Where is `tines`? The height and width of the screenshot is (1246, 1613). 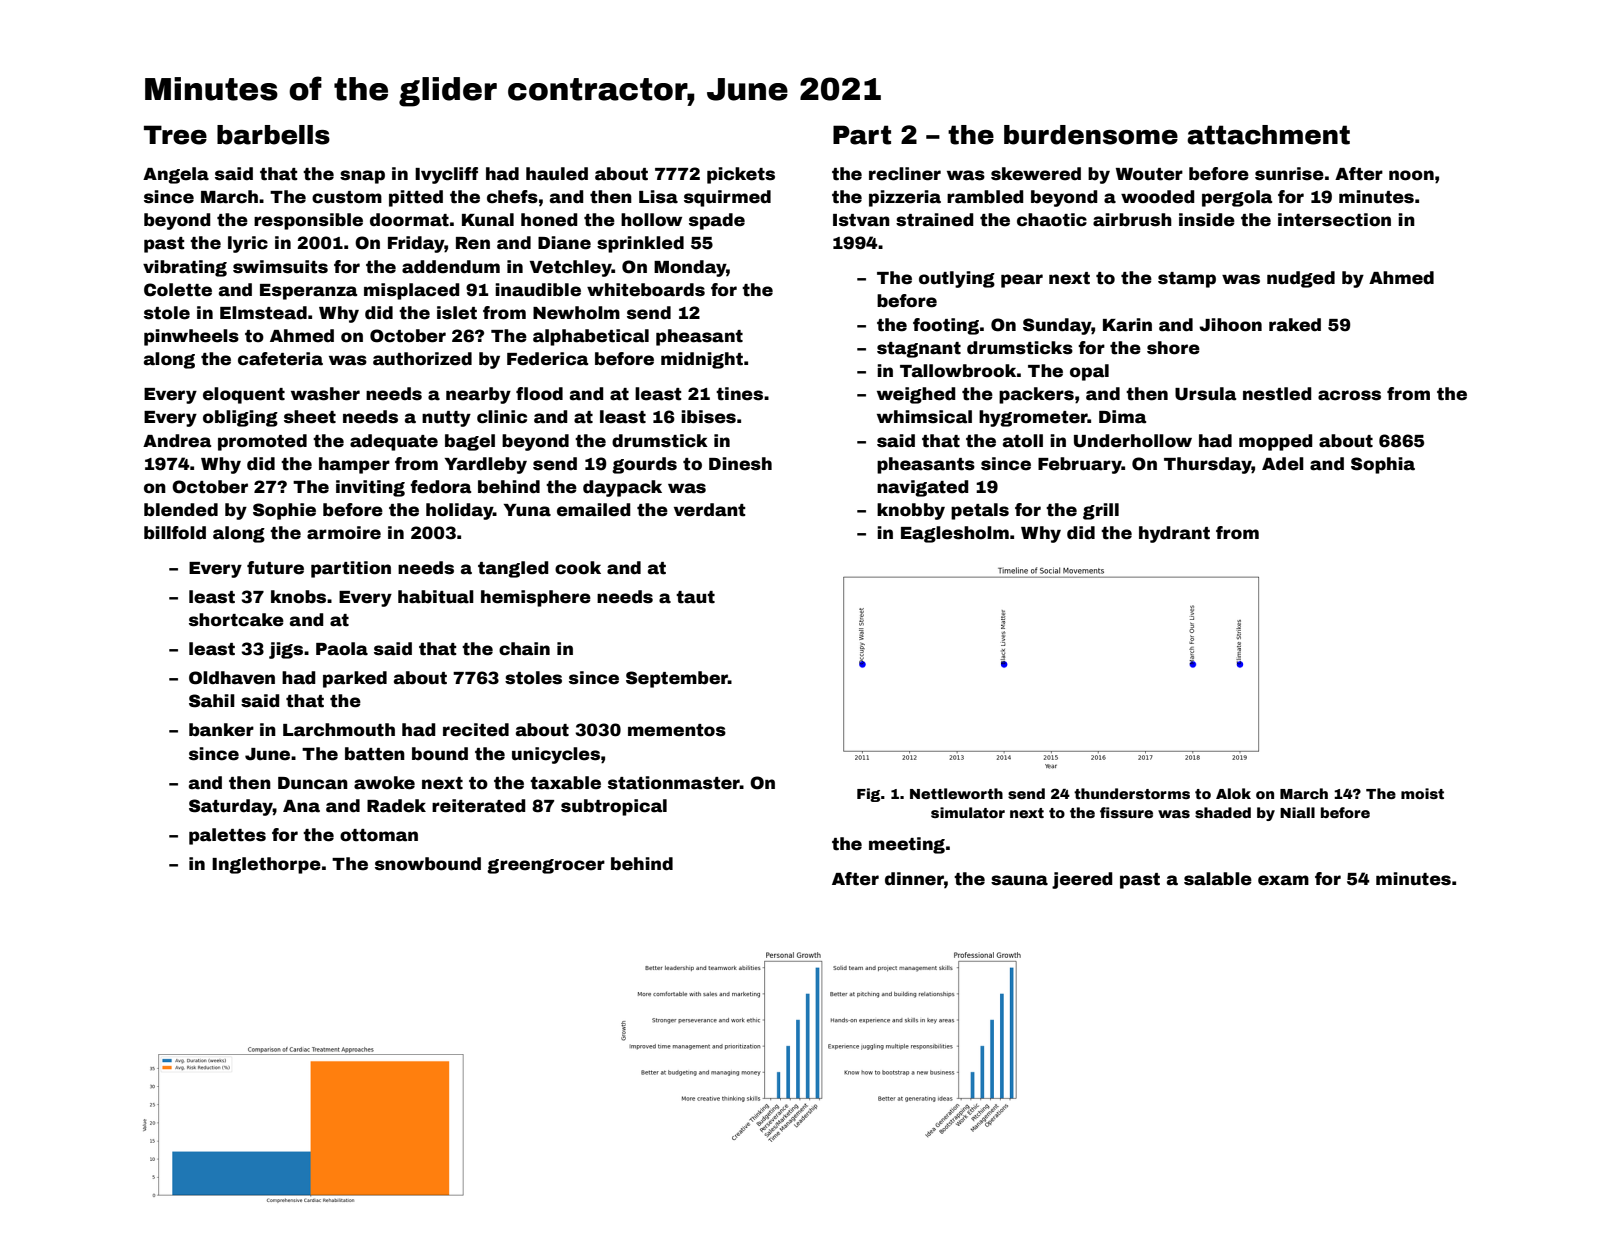 tines is located at coordinates (739, 394).
